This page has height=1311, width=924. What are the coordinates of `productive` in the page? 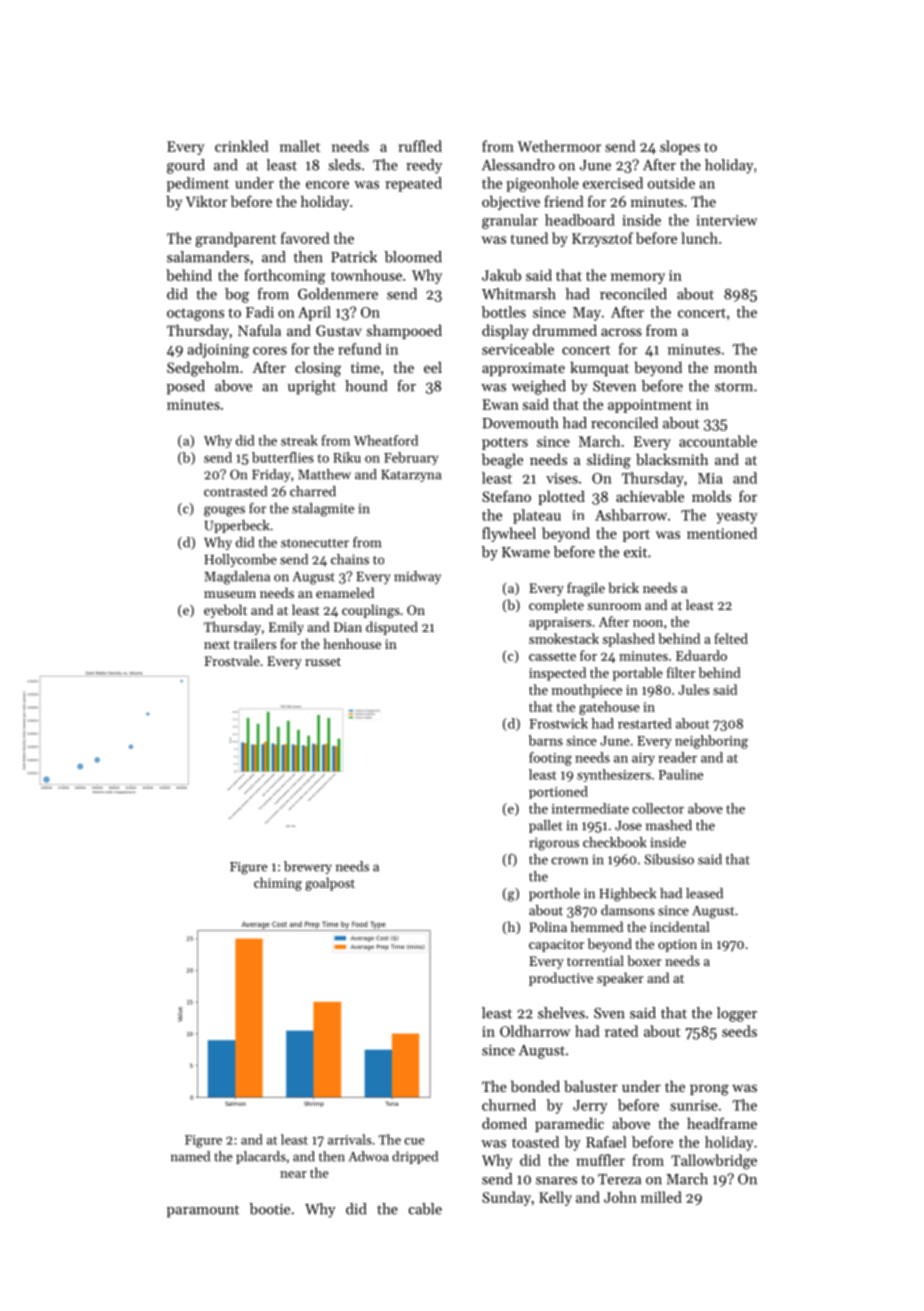 It's located at (561, 979).
